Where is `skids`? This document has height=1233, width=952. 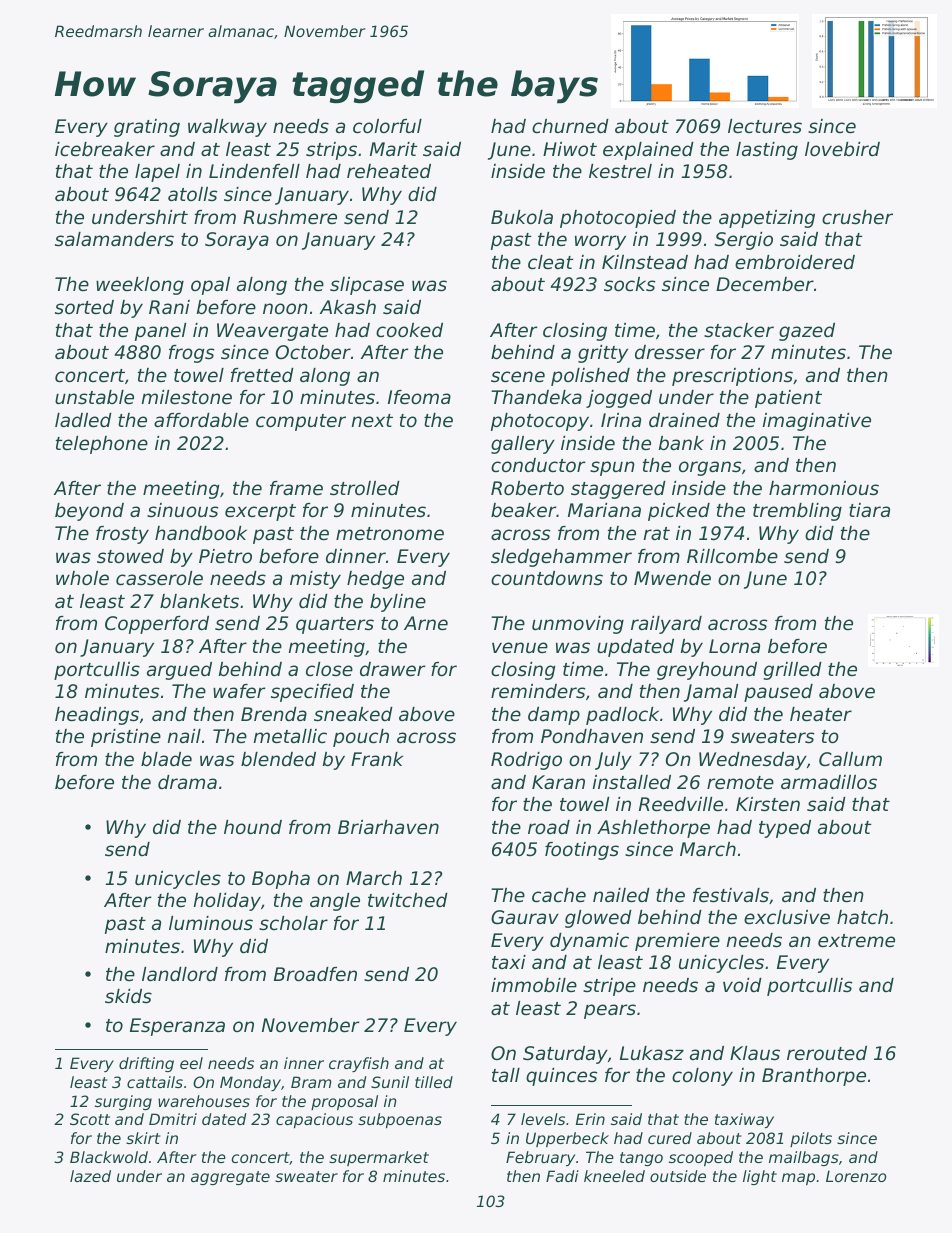 skids is located at coordinates (128, 996).
